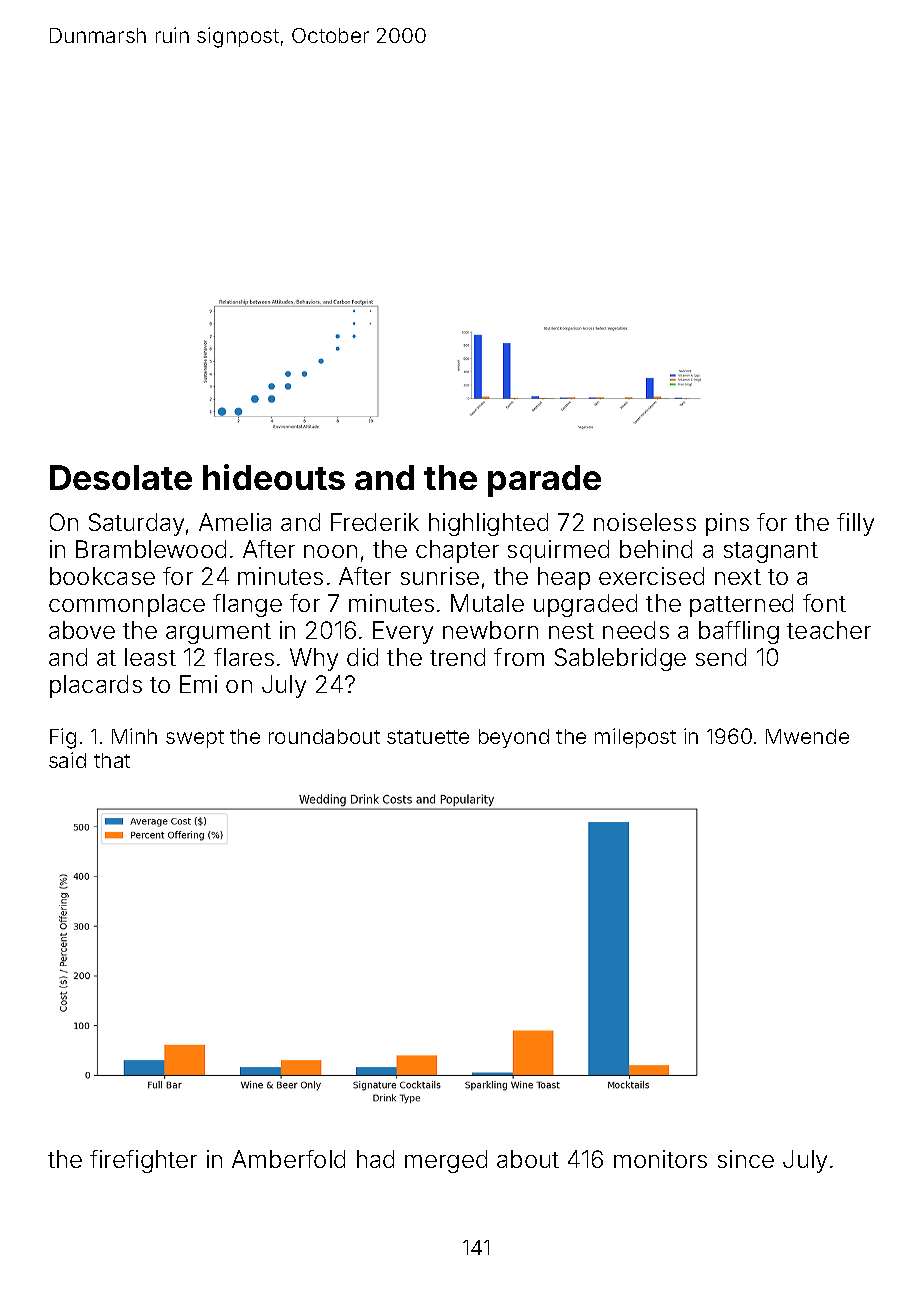  I want to click on had, so click(375, 1159).
